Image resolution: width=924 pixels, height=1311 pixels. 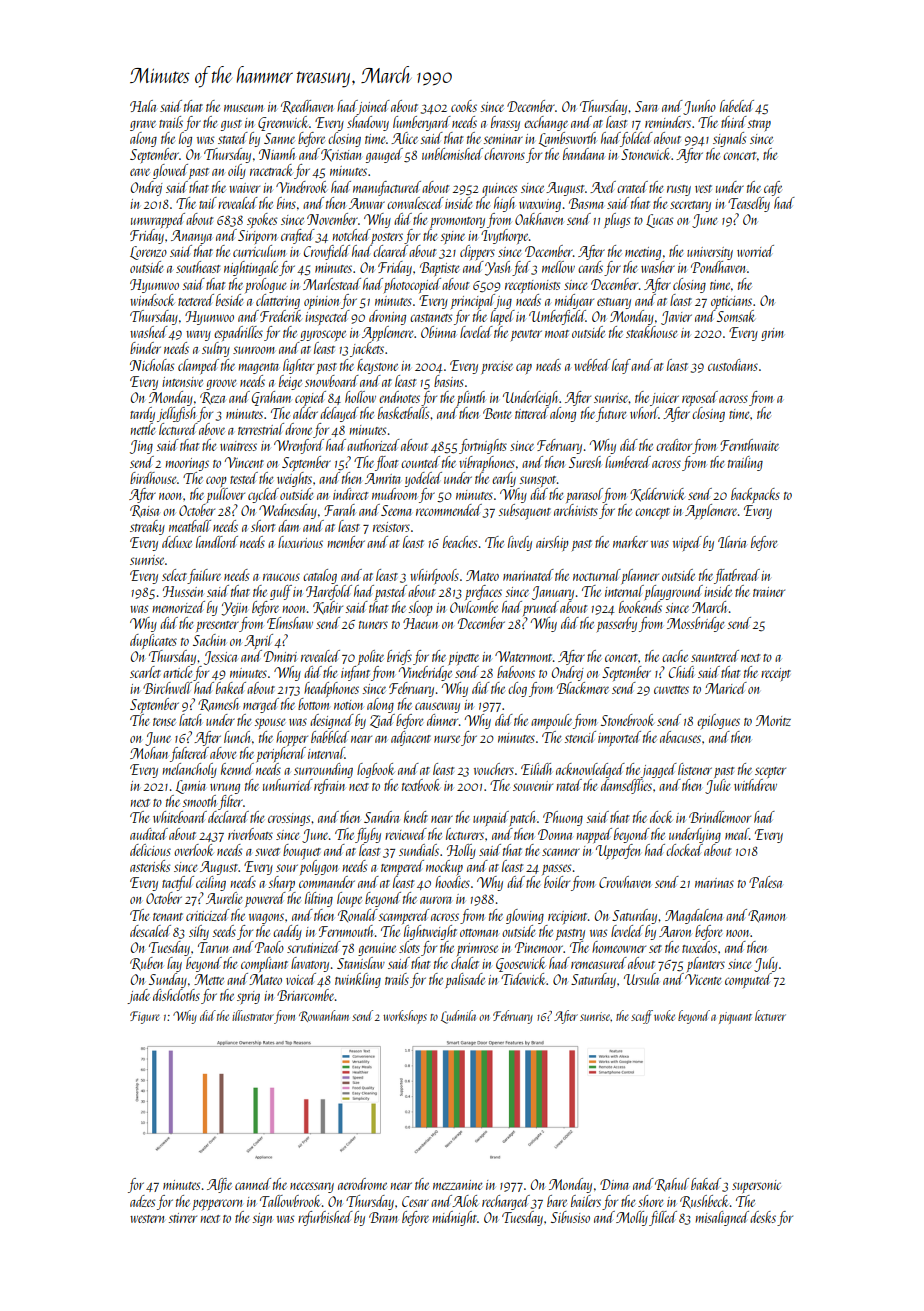 What do you see at coordinates (483, 592) in the screenshot?
I see `prefaces` at bounding box center [483, 592].
